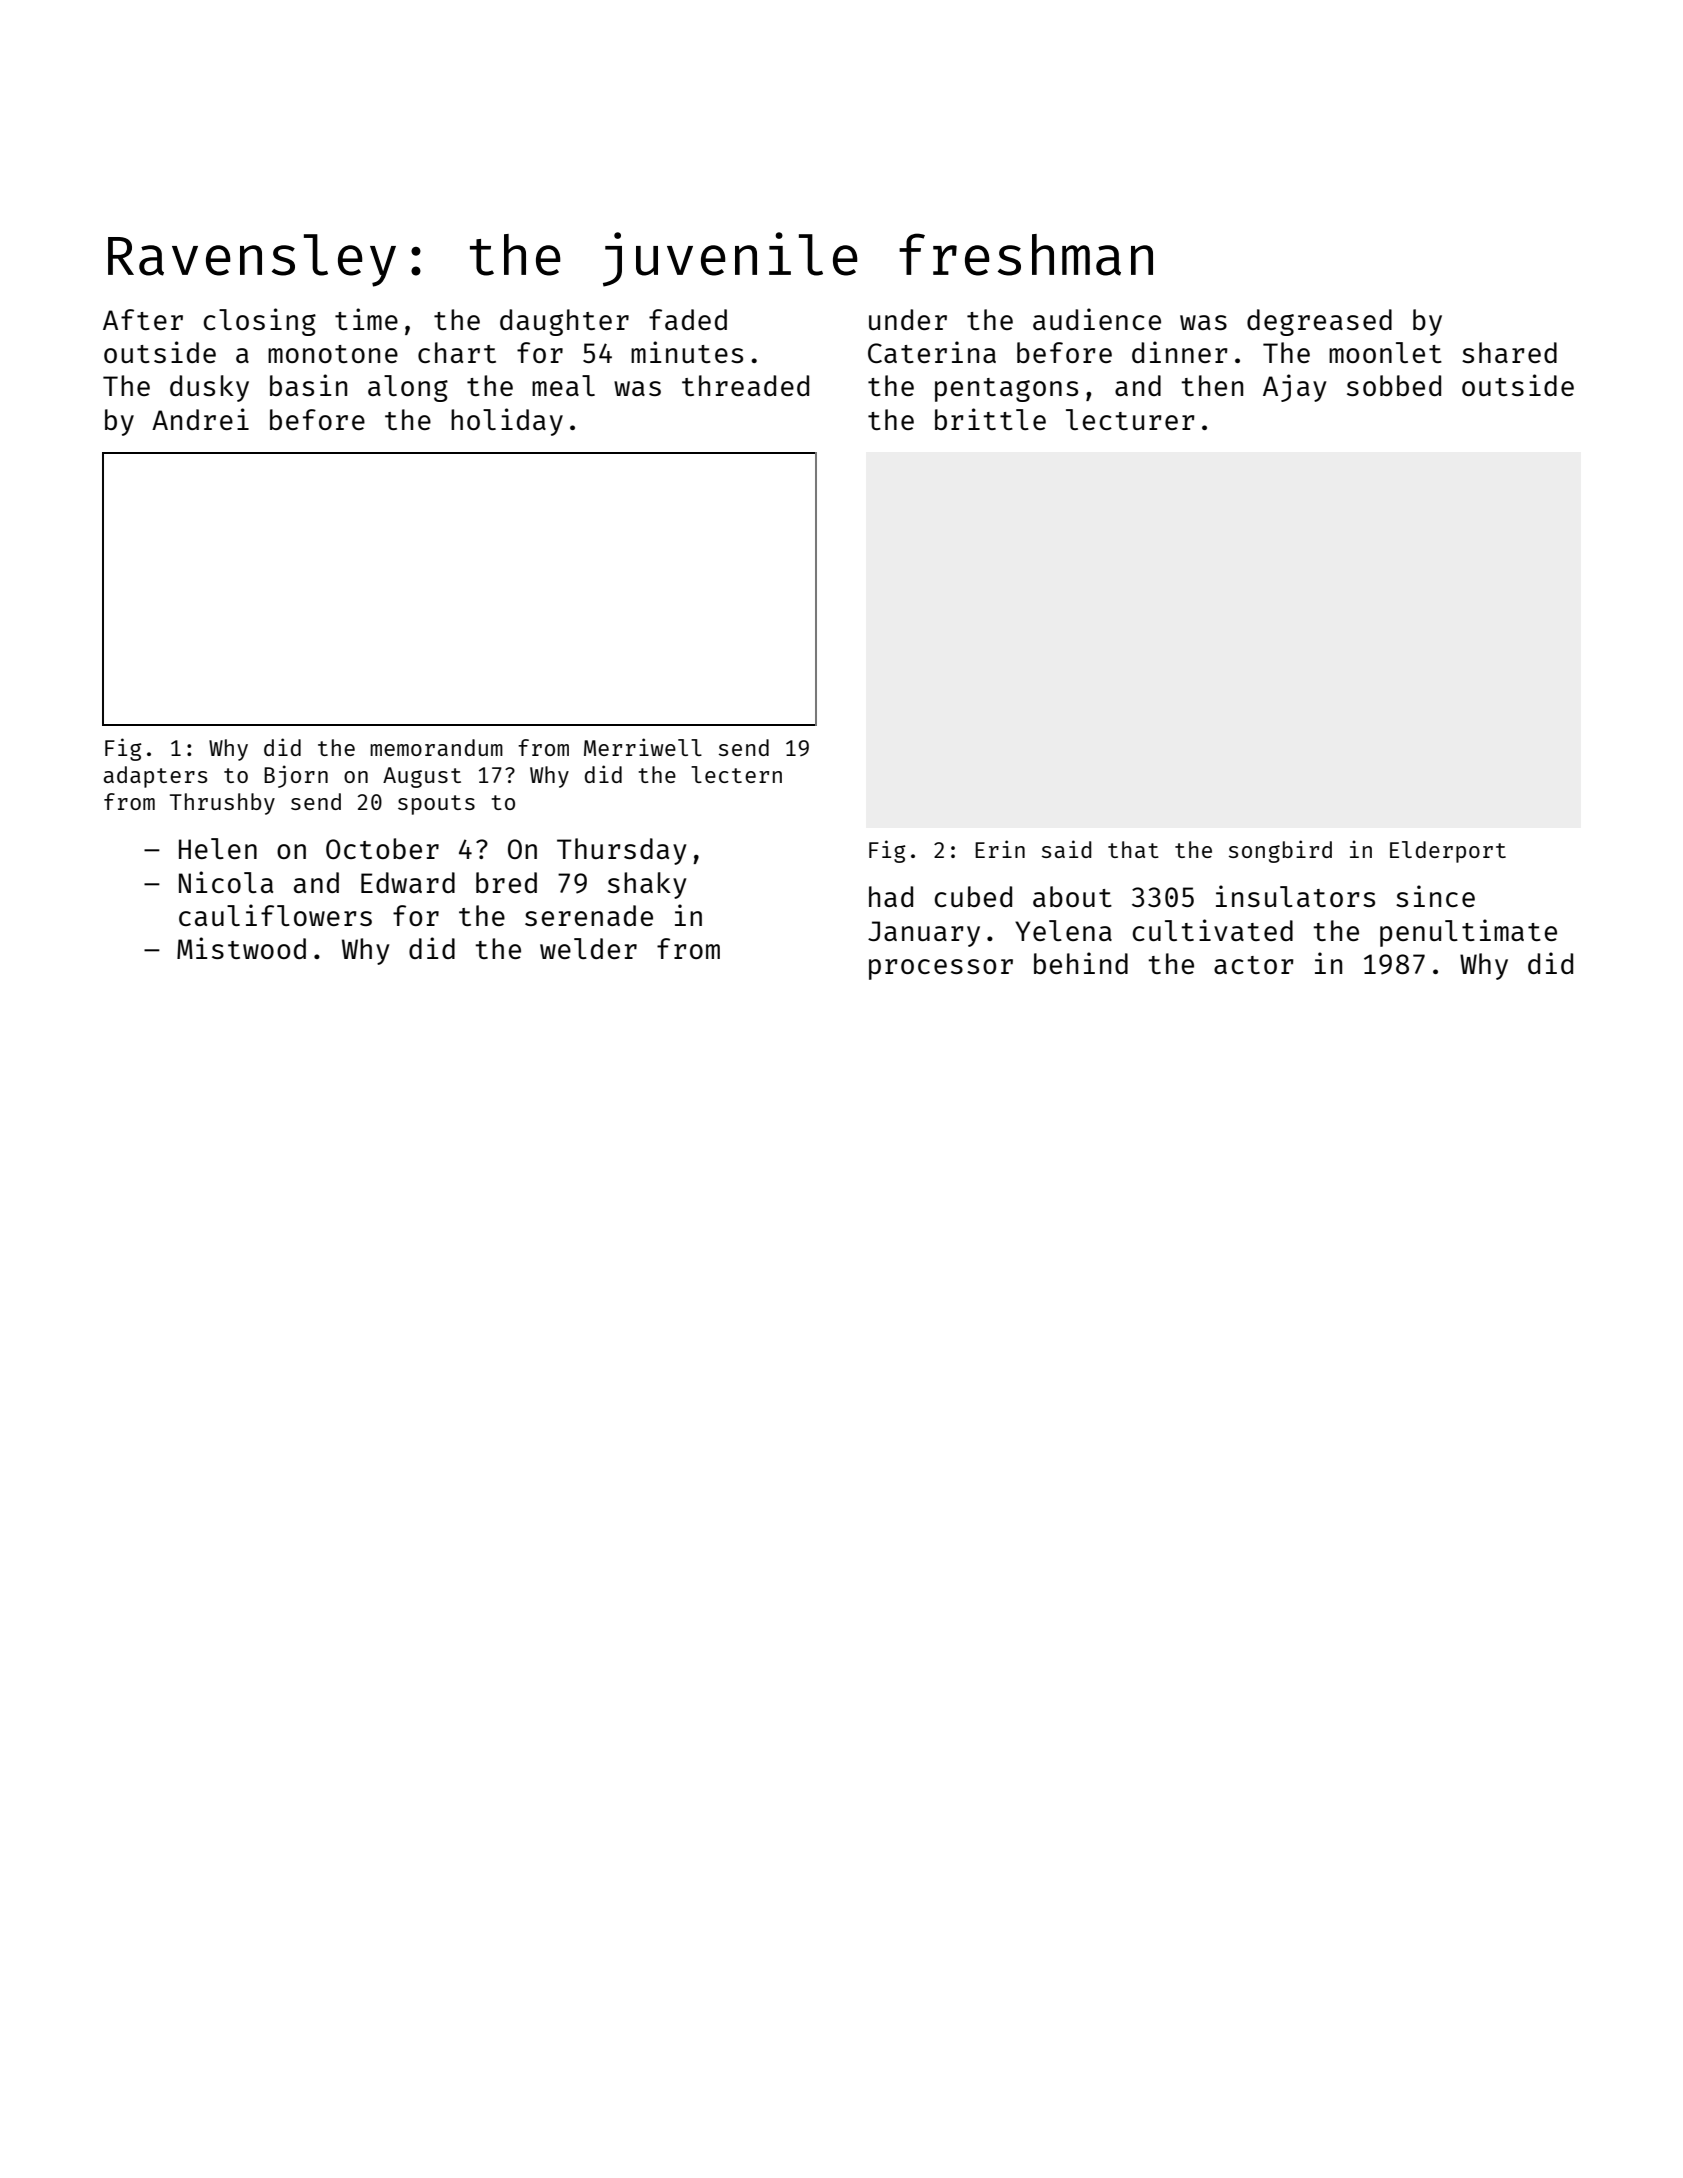 The width and height of the image is (1683, 2178). Describe the element at coordinates (1295, 388) in the image. I see `Ajay` at that location.
